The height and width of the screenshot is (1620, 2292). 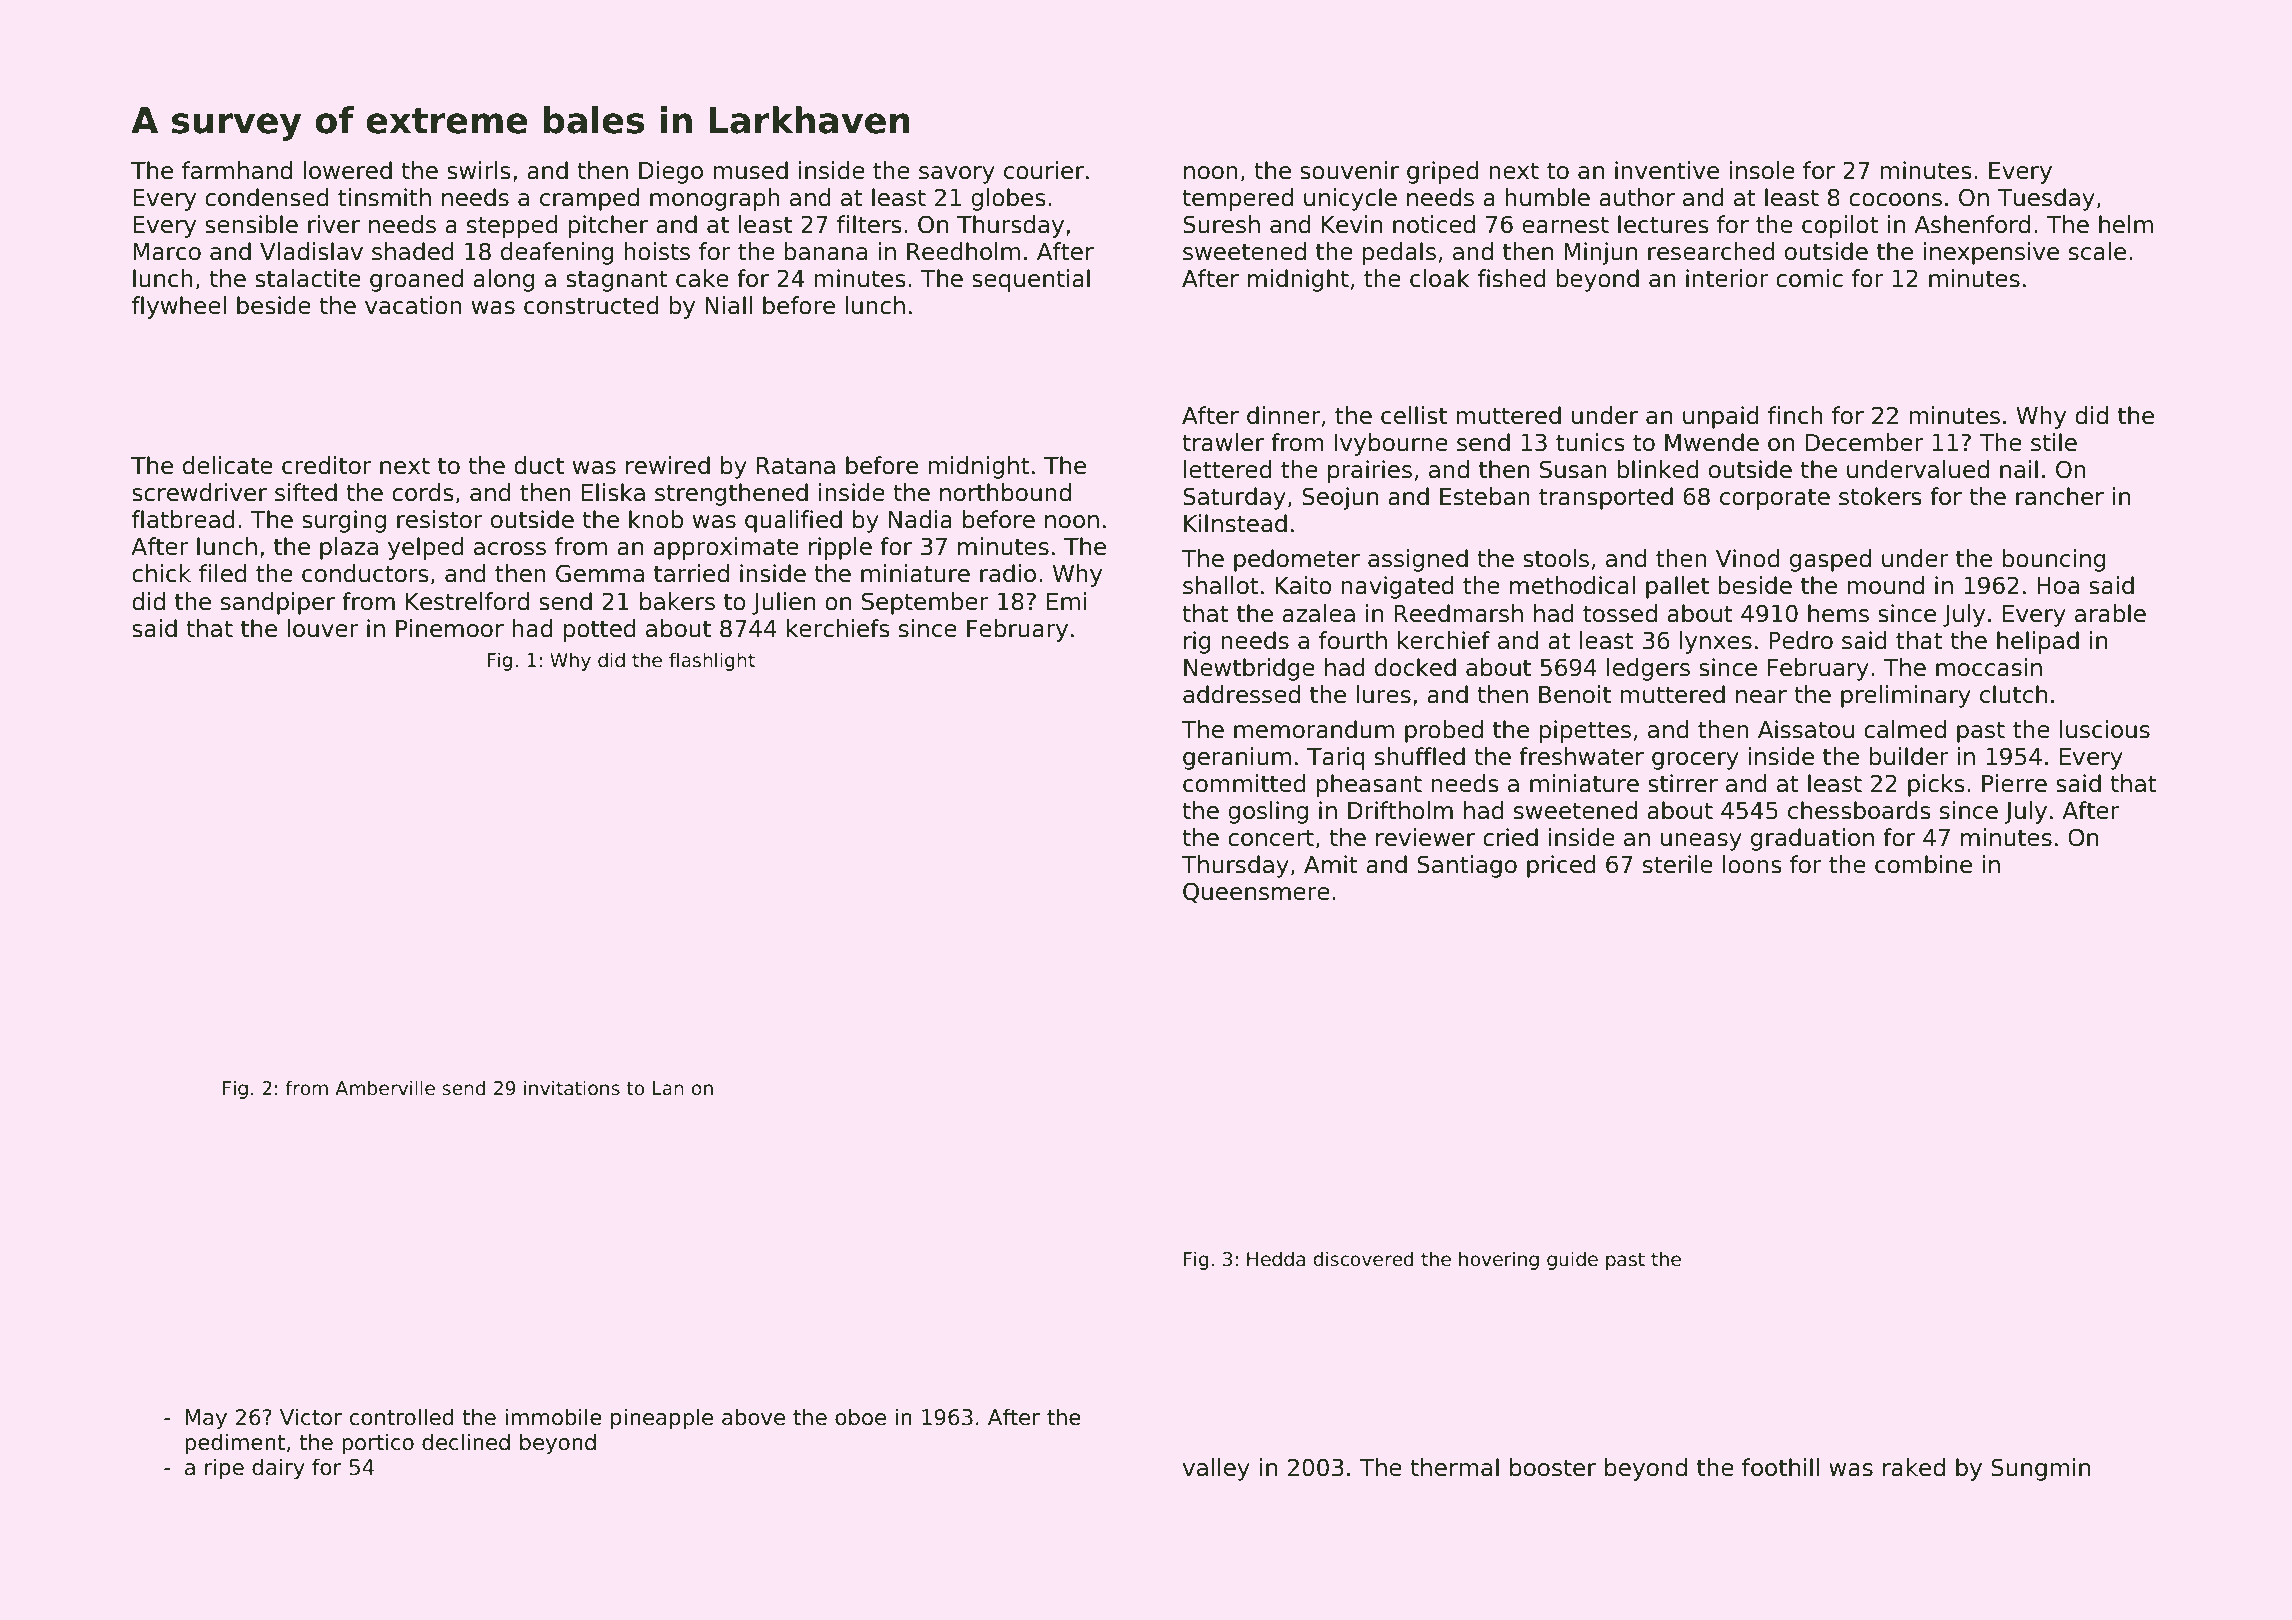 What do you see at coordinates (1585, 731) in the screenshot?
I see `pipettes` at bounding box center [1585, 731].
